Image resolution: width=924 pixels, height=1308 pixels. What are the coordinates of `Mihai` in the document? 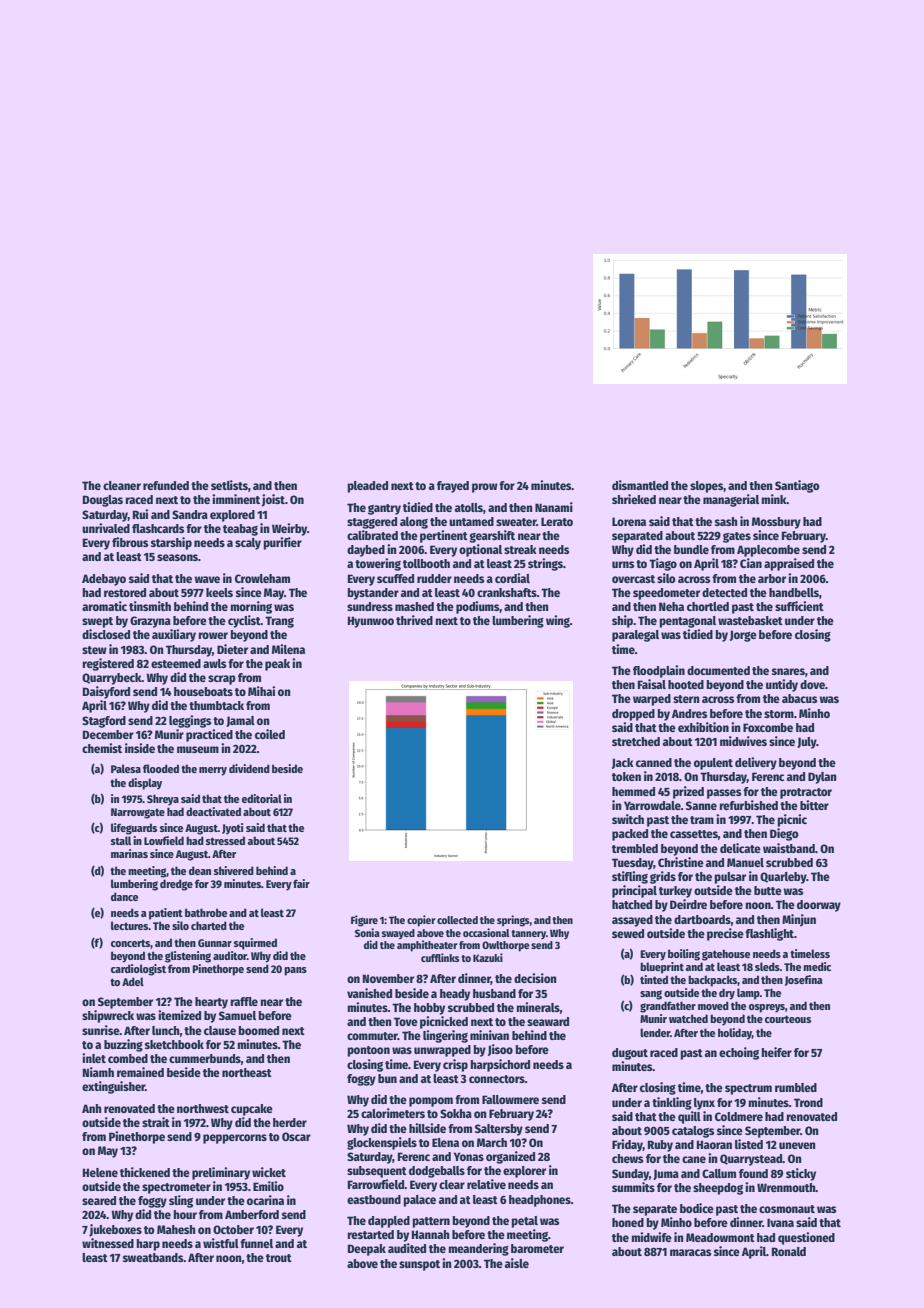 It's located at (261, 691).
